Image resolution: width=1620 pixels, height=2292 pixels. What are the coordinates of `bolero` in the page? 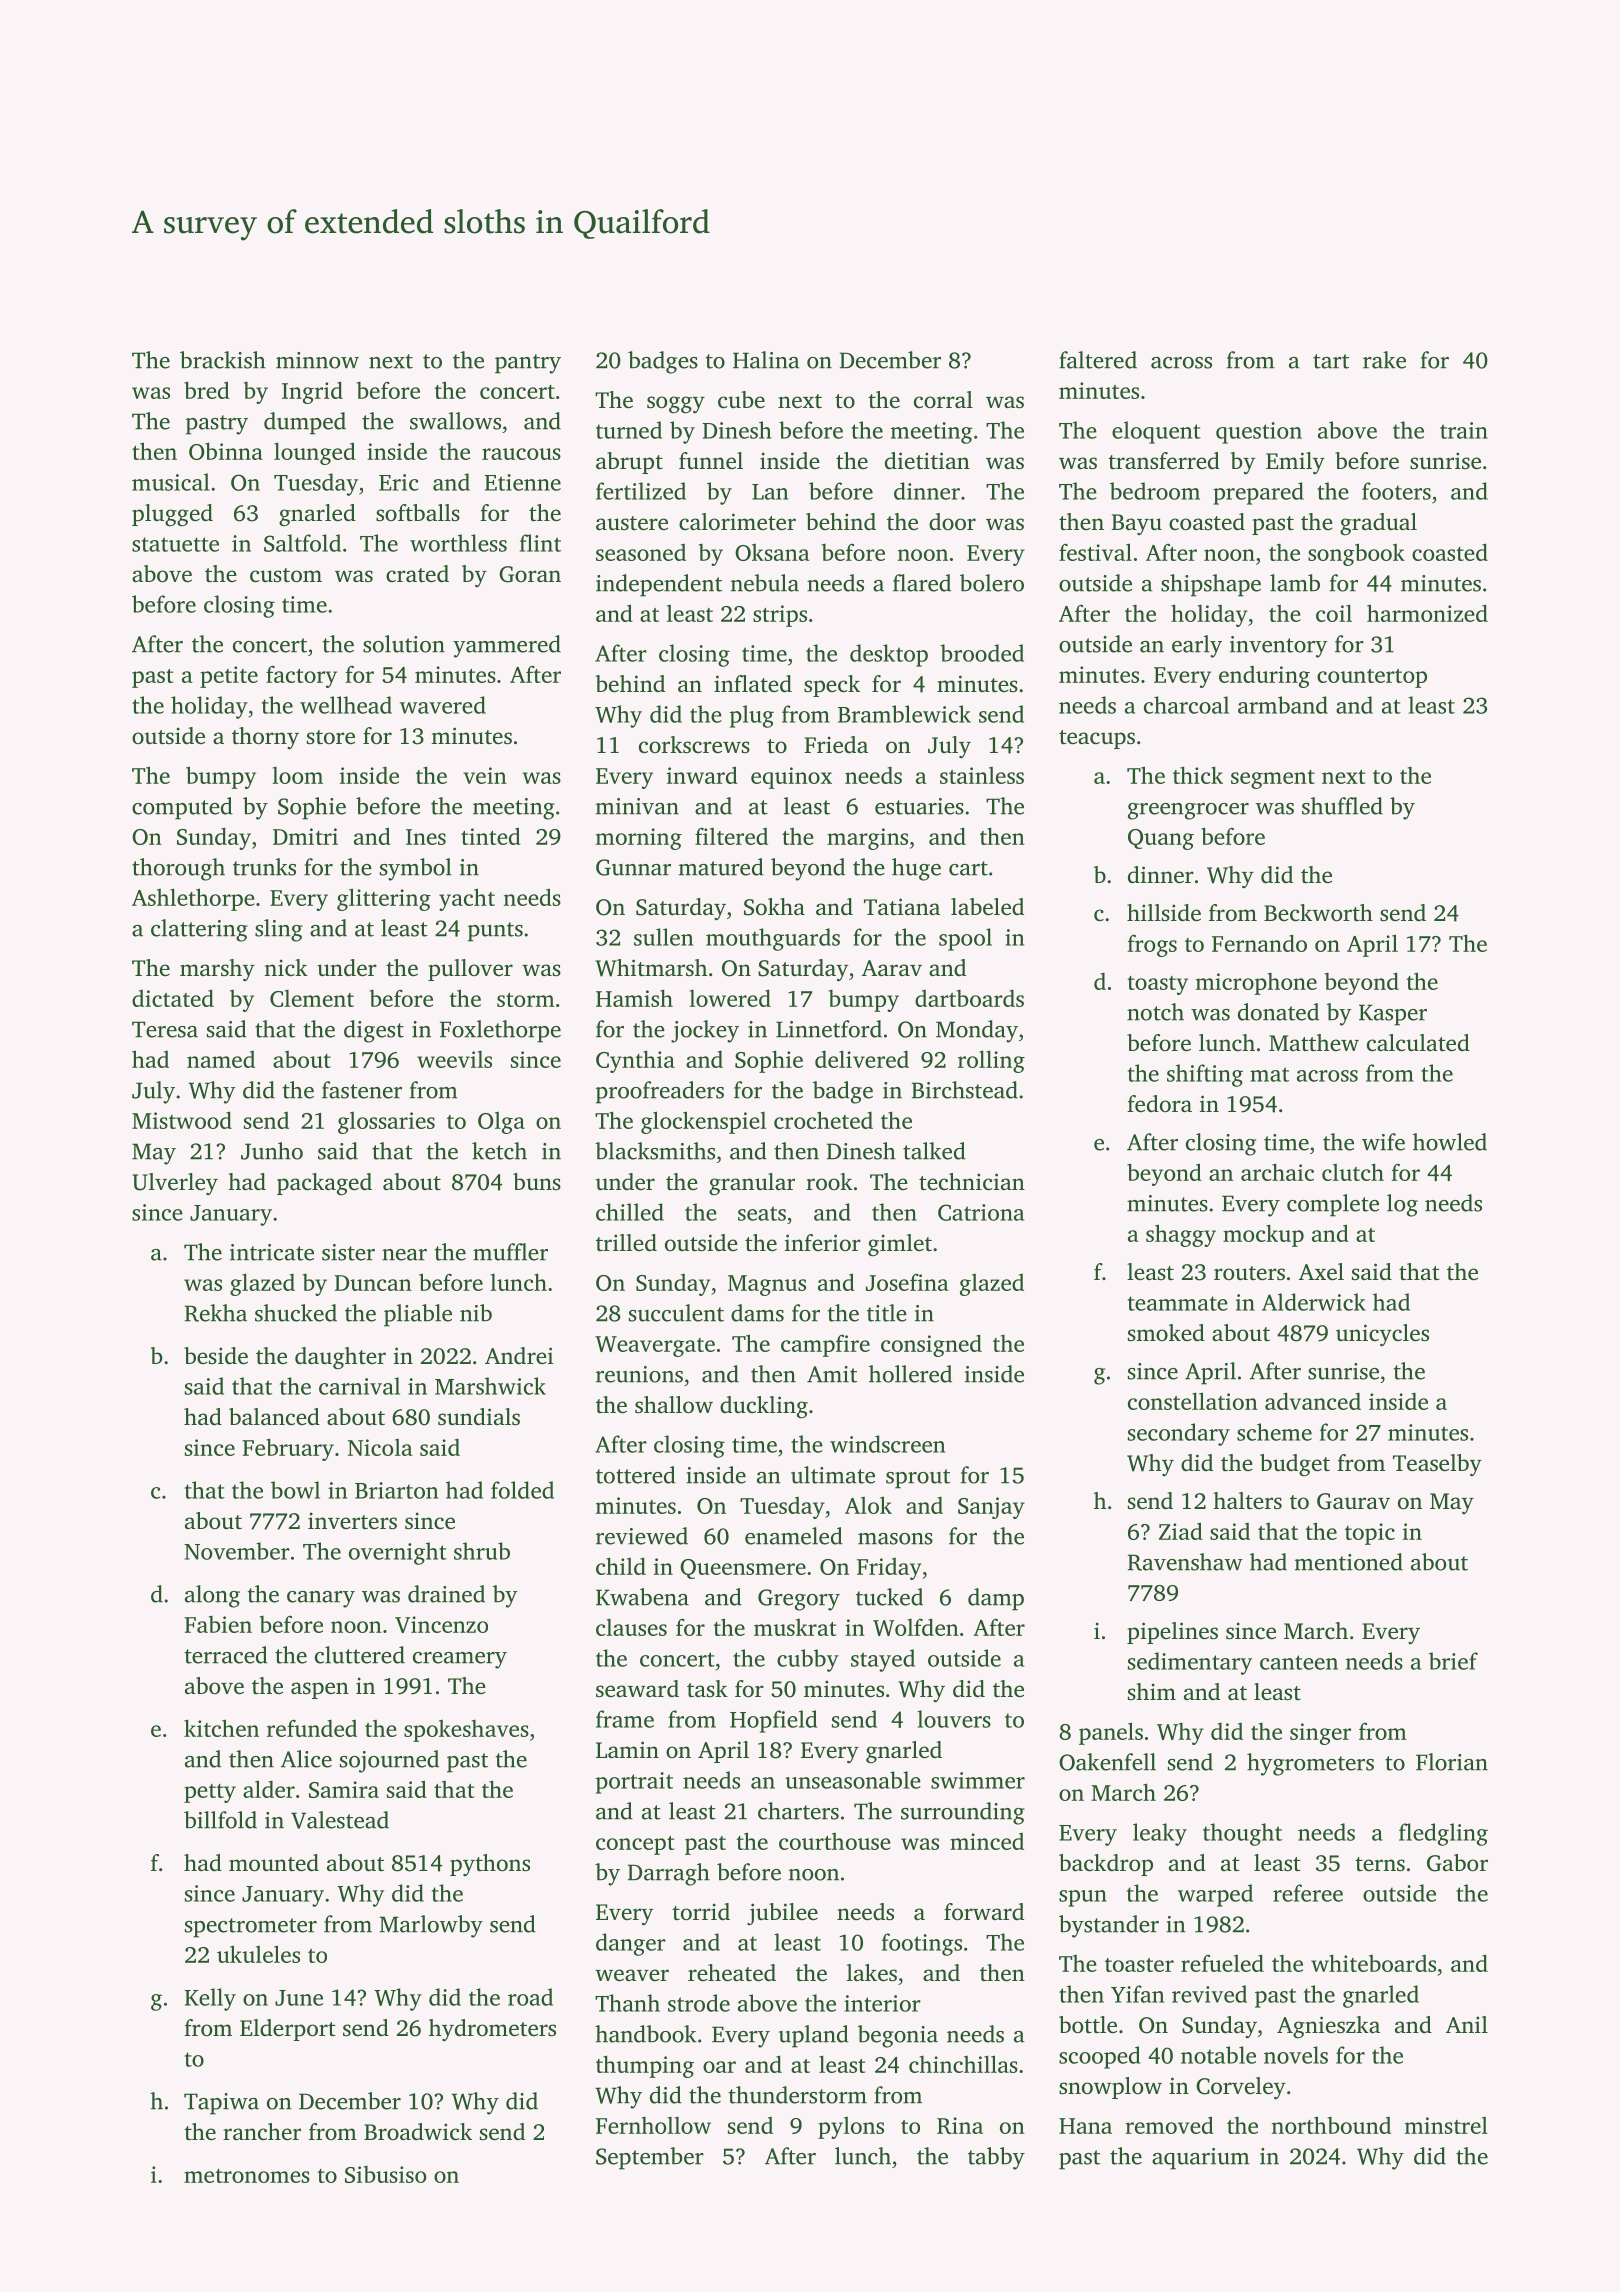 It's located at (992, 583).
